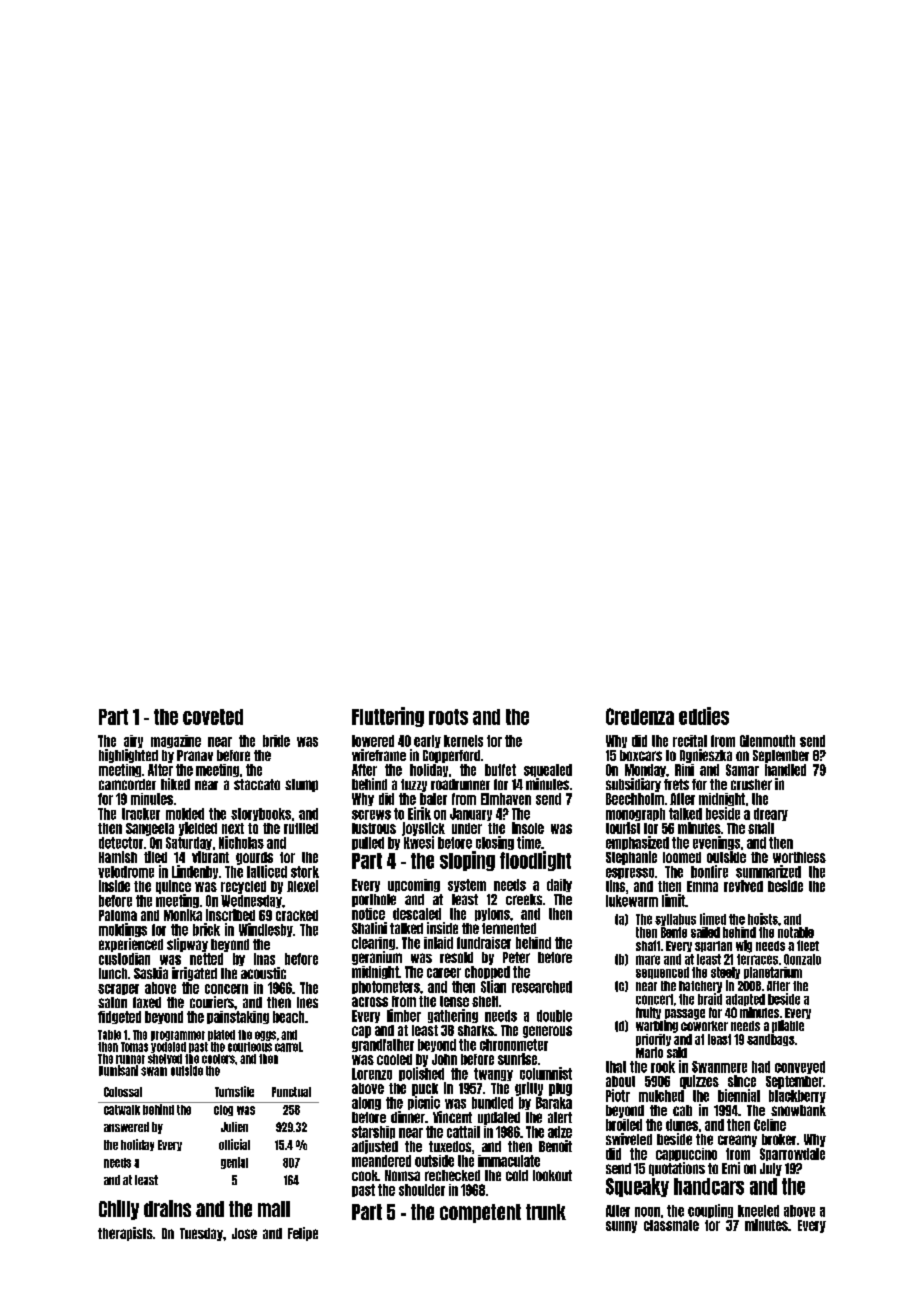 Image resolution: width=924 pixels, height=1308 pixels. Describe the element at coordinates (480, 1213) in the document. I see `competent` at that location.
